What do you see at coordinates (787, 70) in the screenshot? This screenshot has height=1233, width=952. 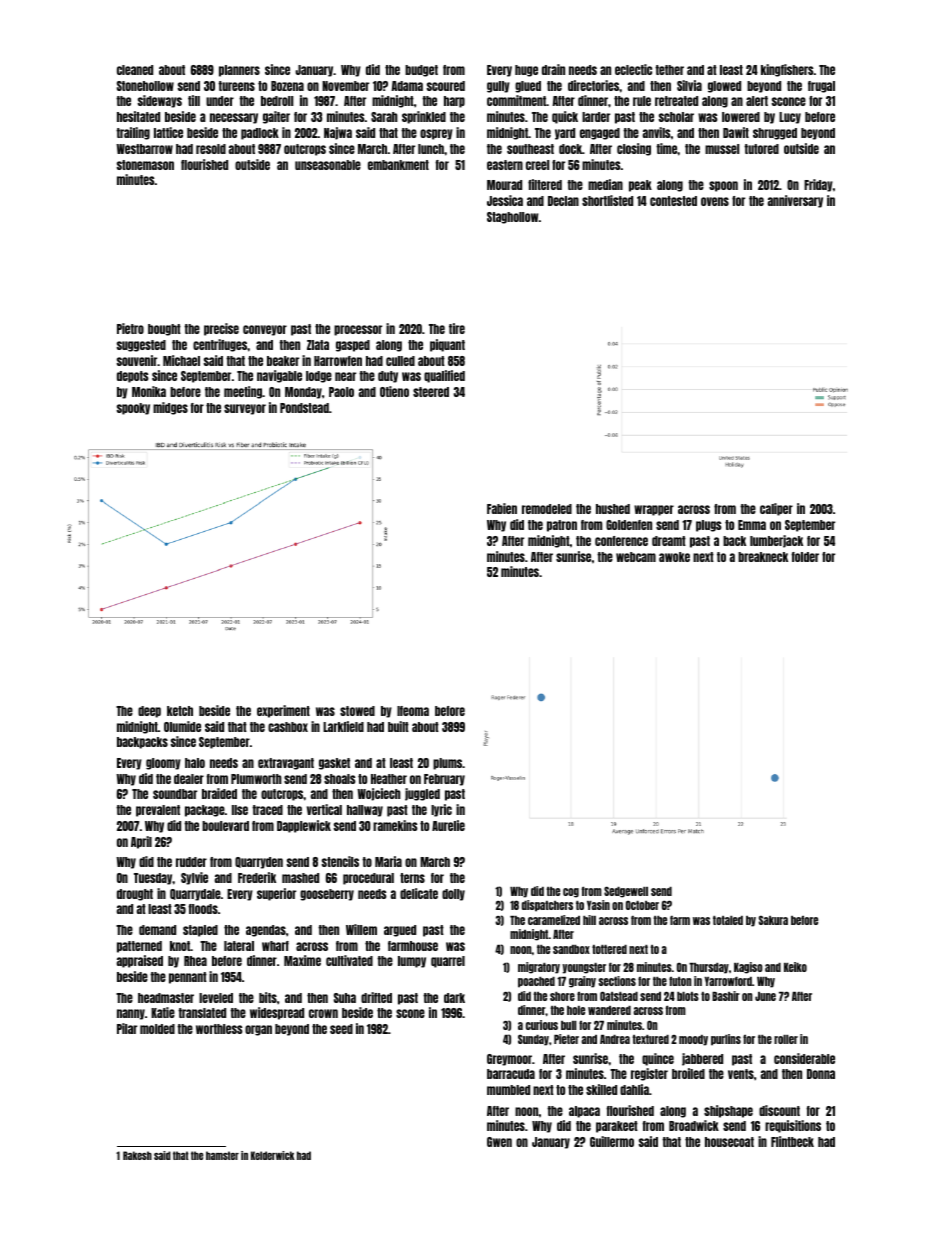 I see `kingfishers` at bounding box center [787, 70].
